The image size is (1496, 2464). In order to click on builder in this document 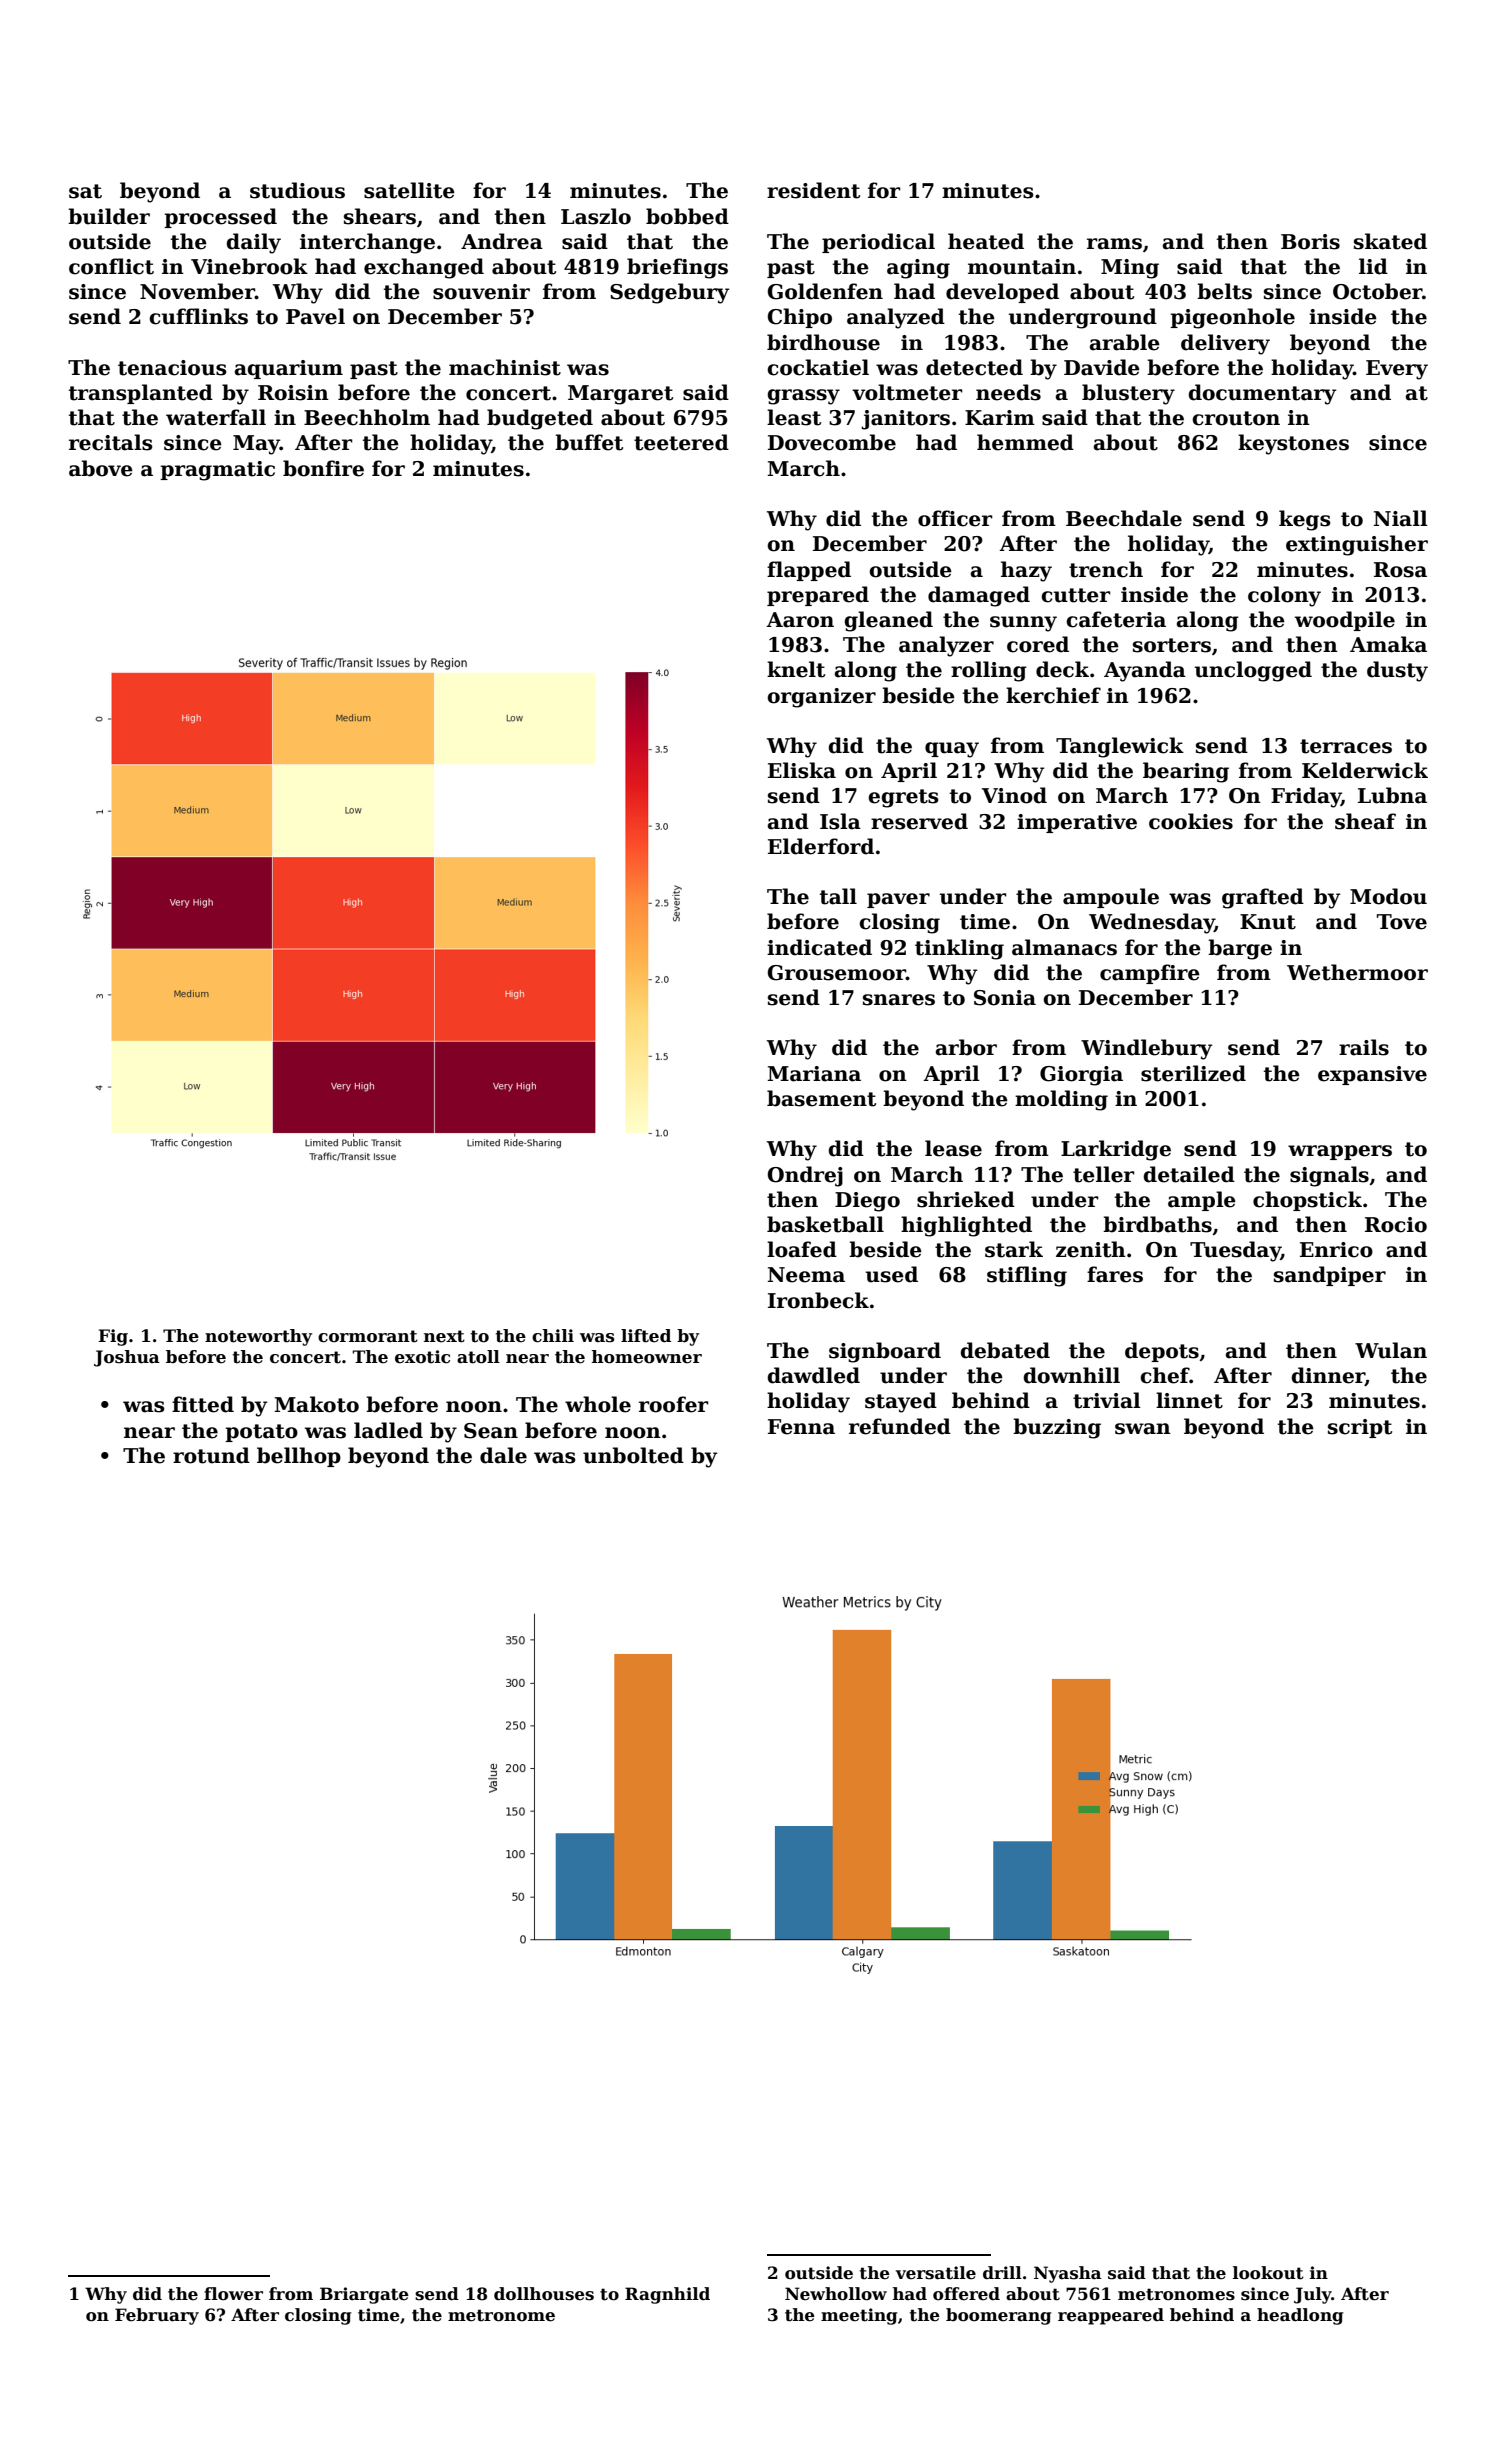, I will do `click(109, 216)`.
